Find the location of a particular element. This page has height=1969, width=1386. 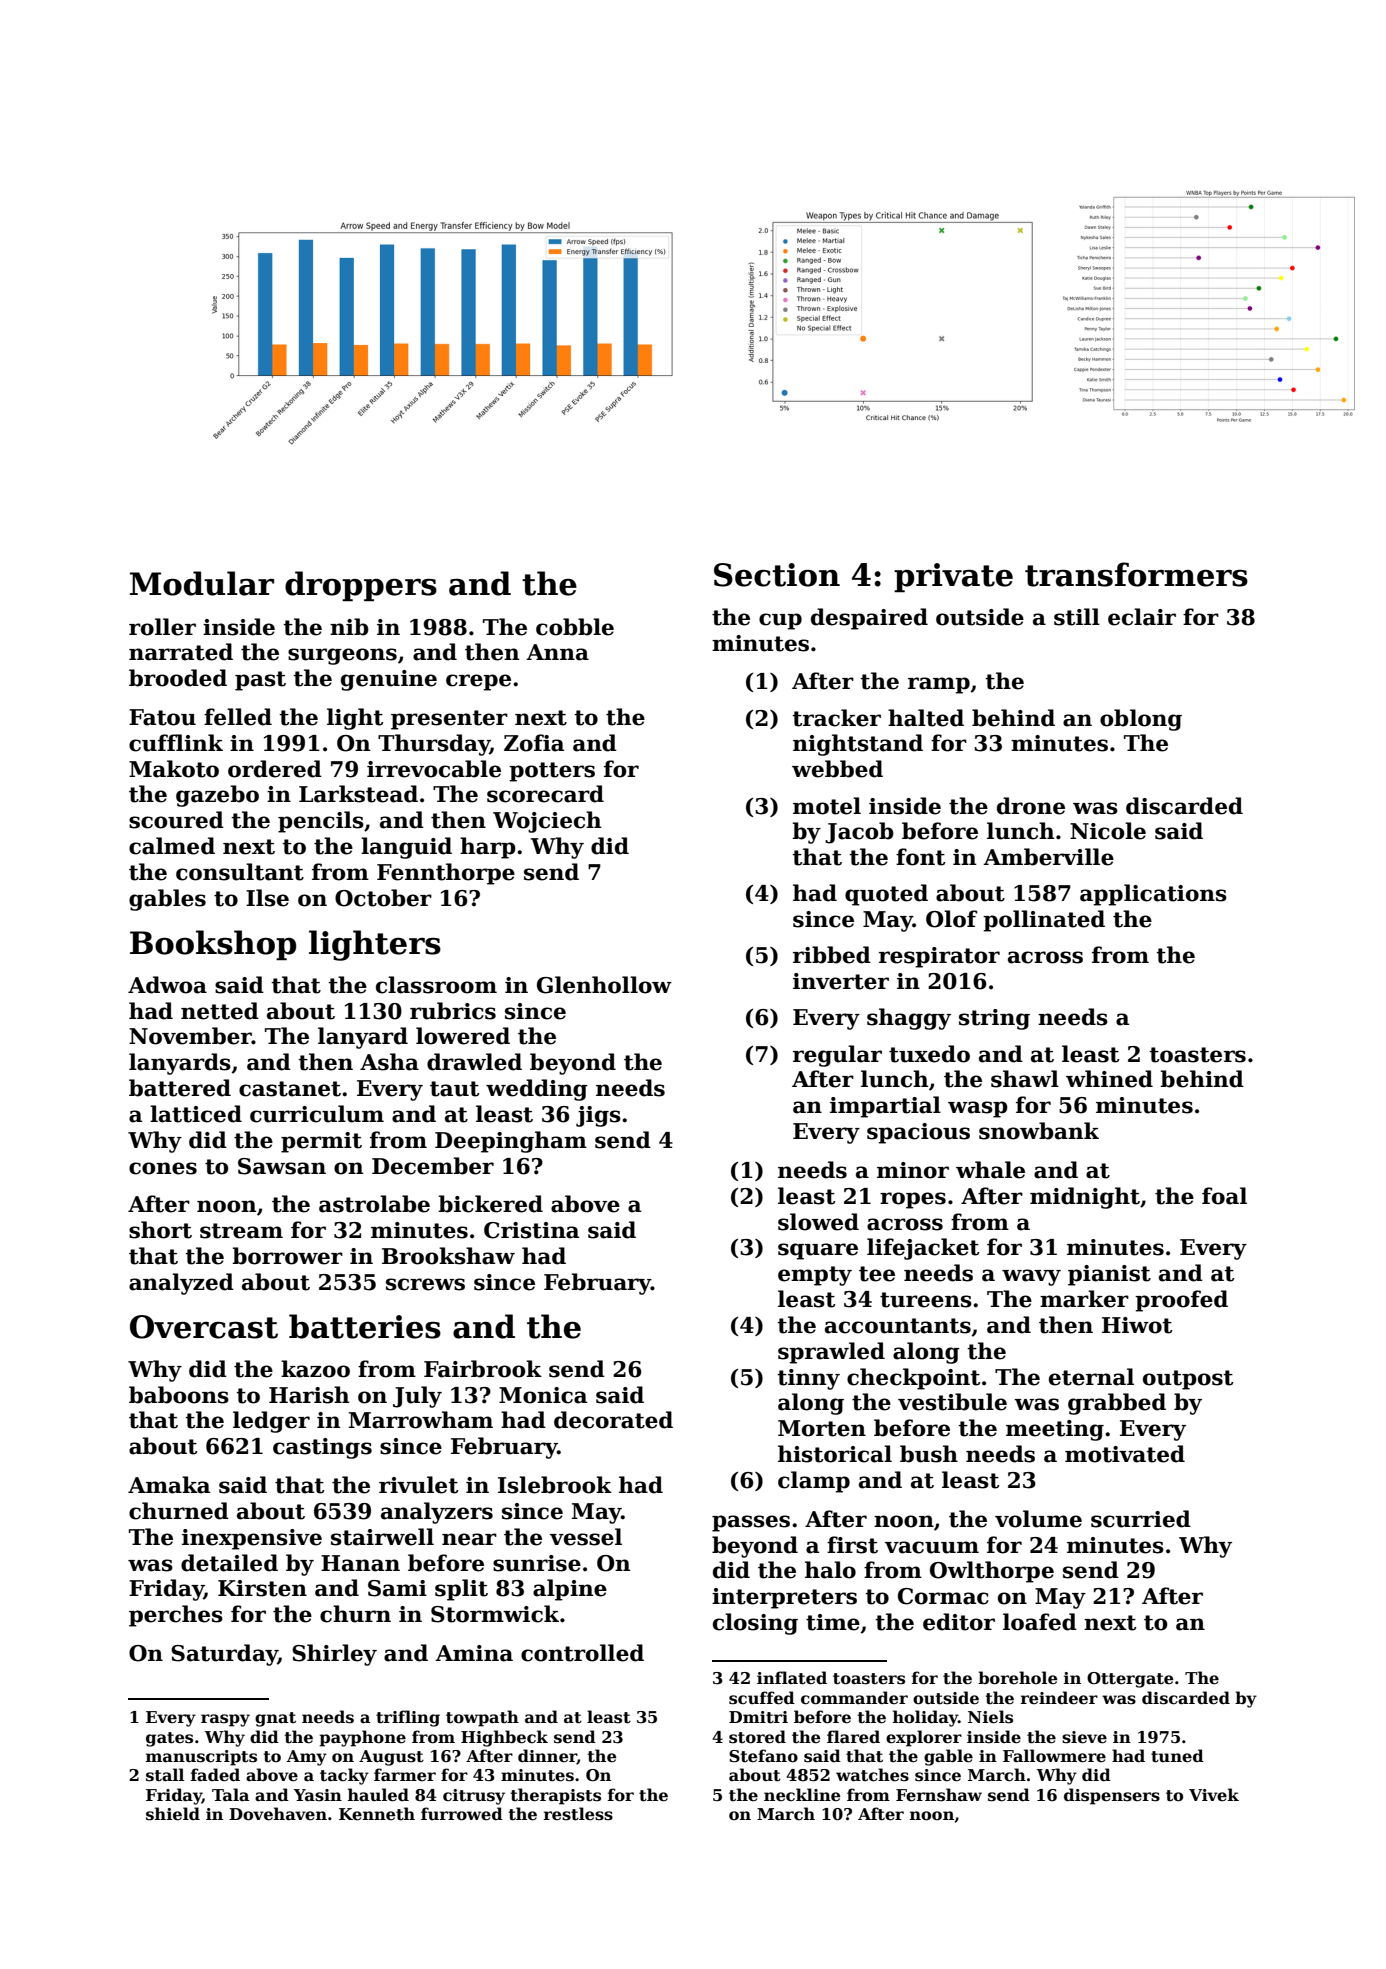

regular is located at coordinates (837, 1056).
